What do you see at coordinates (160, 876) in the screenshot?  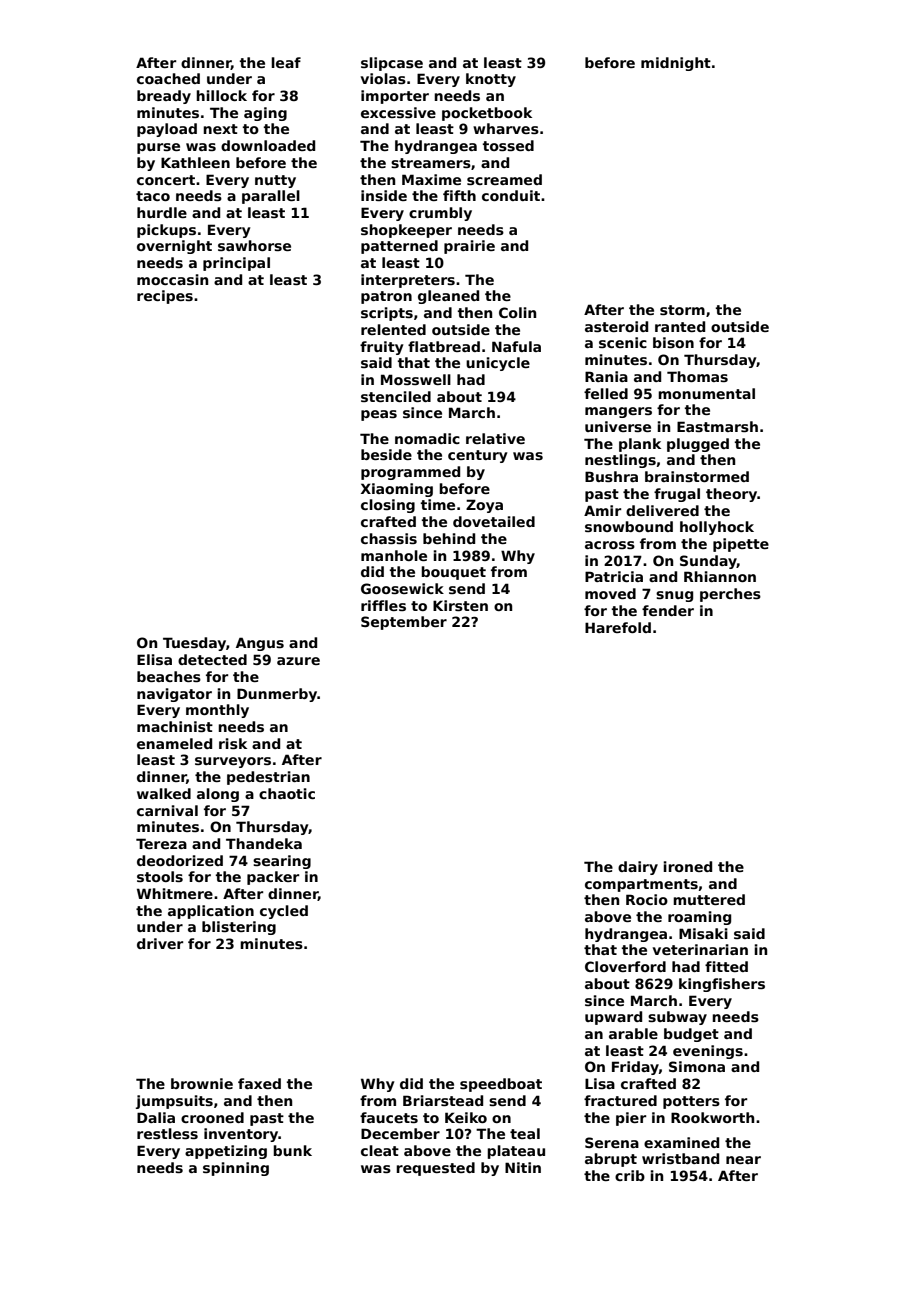 I see `stools` at bounding box center [160, 876].
